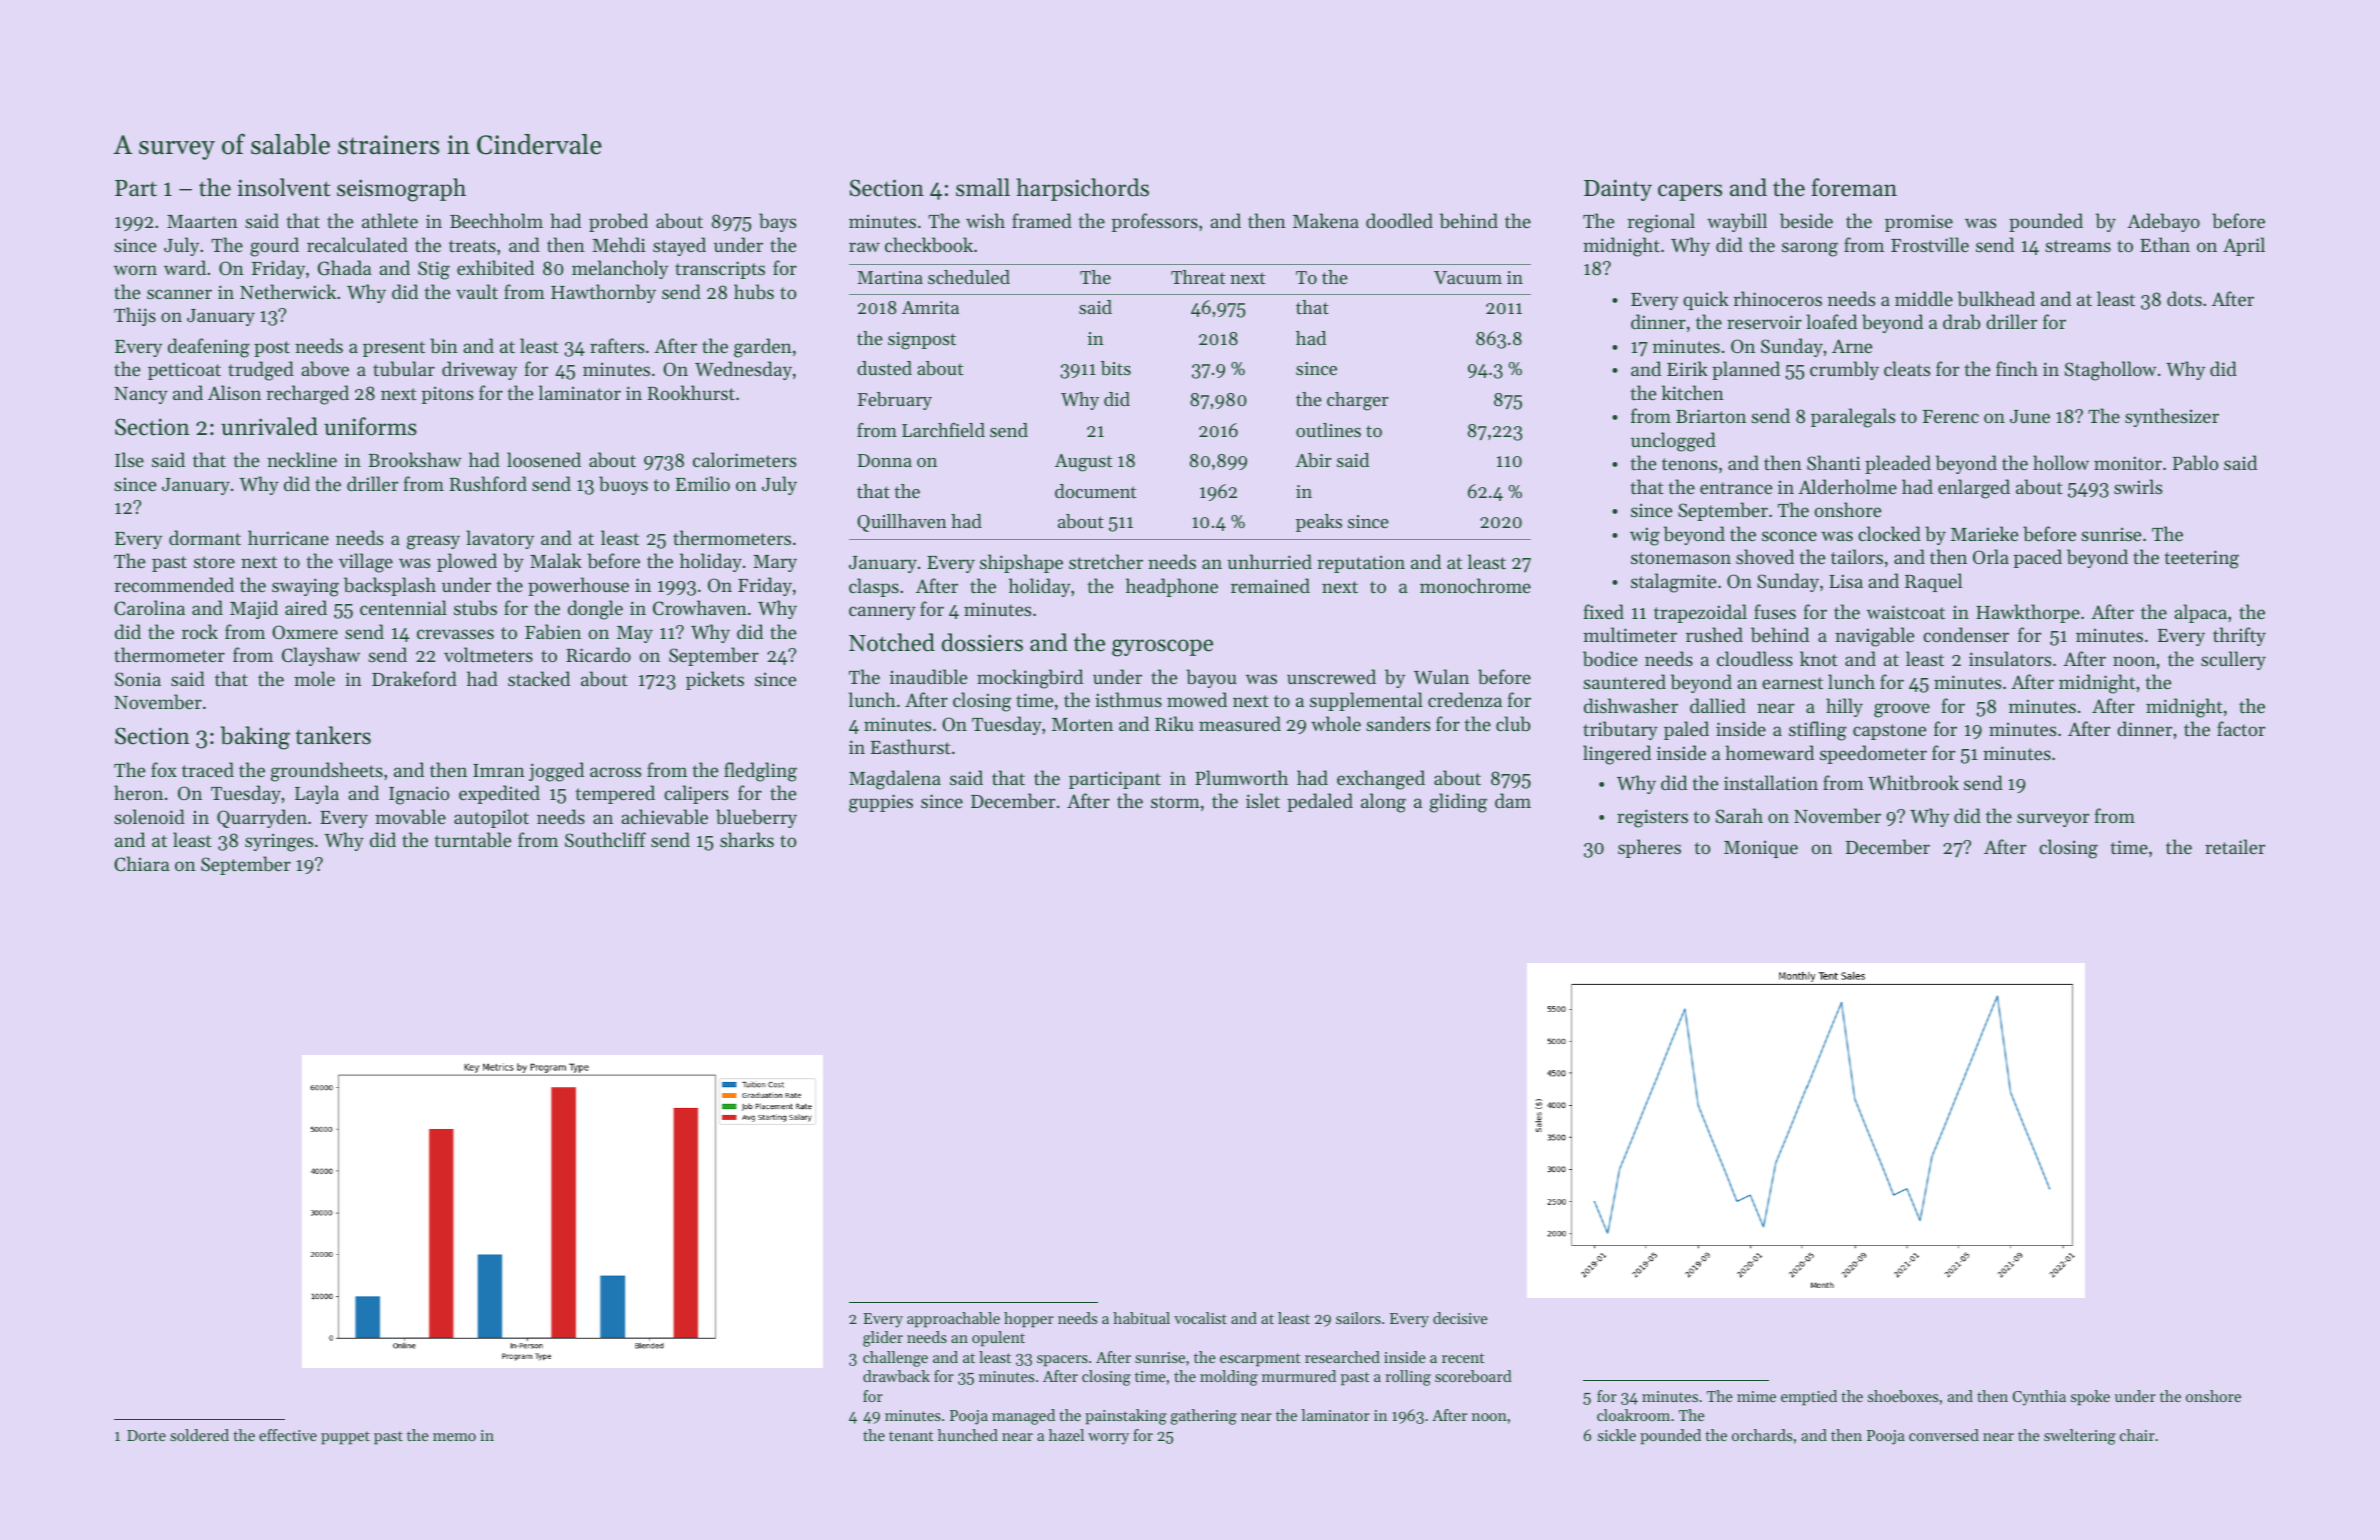 This document has width=2380, height=1540. Describe the element at coordinates (1898, 464) in the document. I see `pleaded` at that location.
